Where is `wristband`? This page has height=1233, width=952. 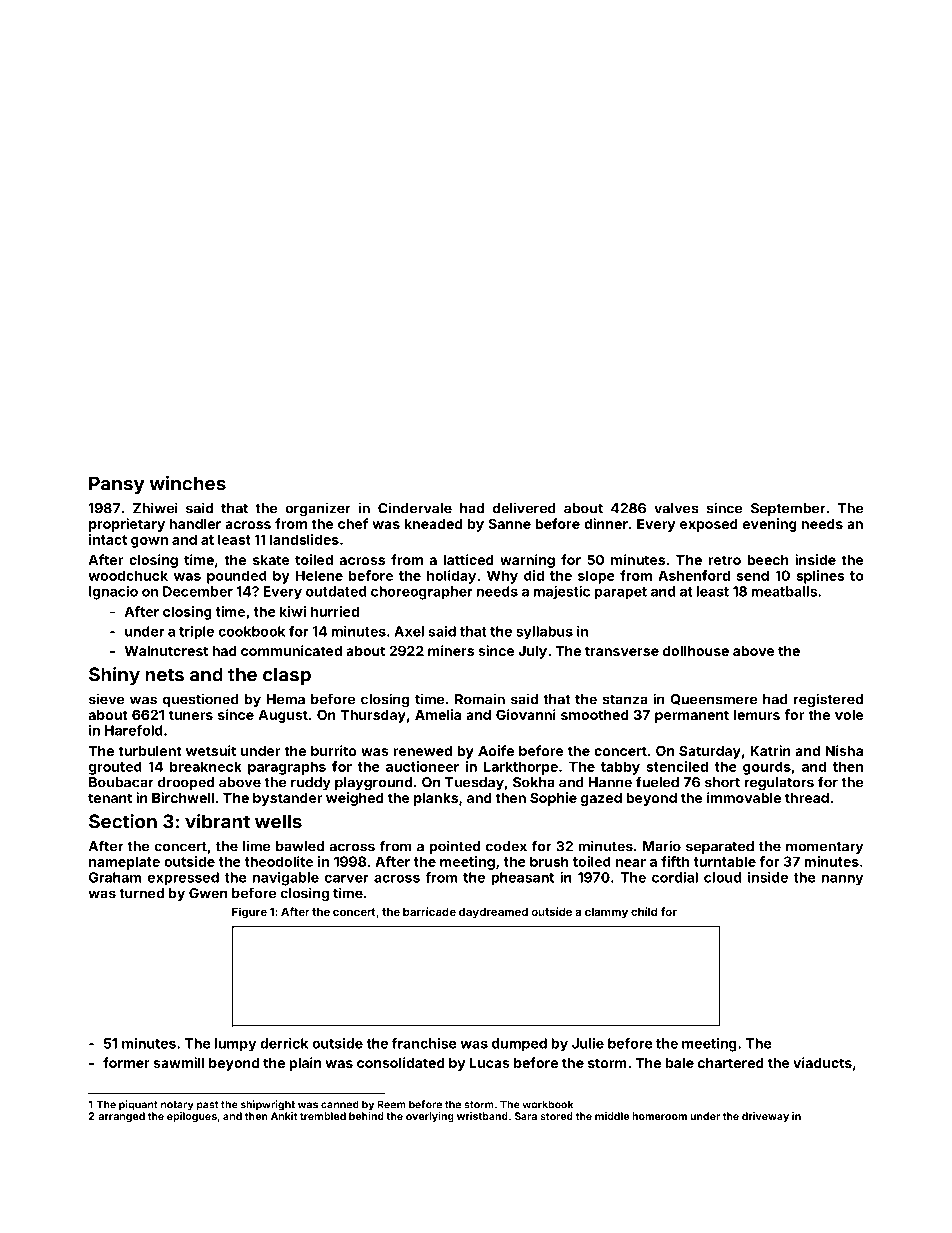
wristband is located at coordinates (482, 1116).
